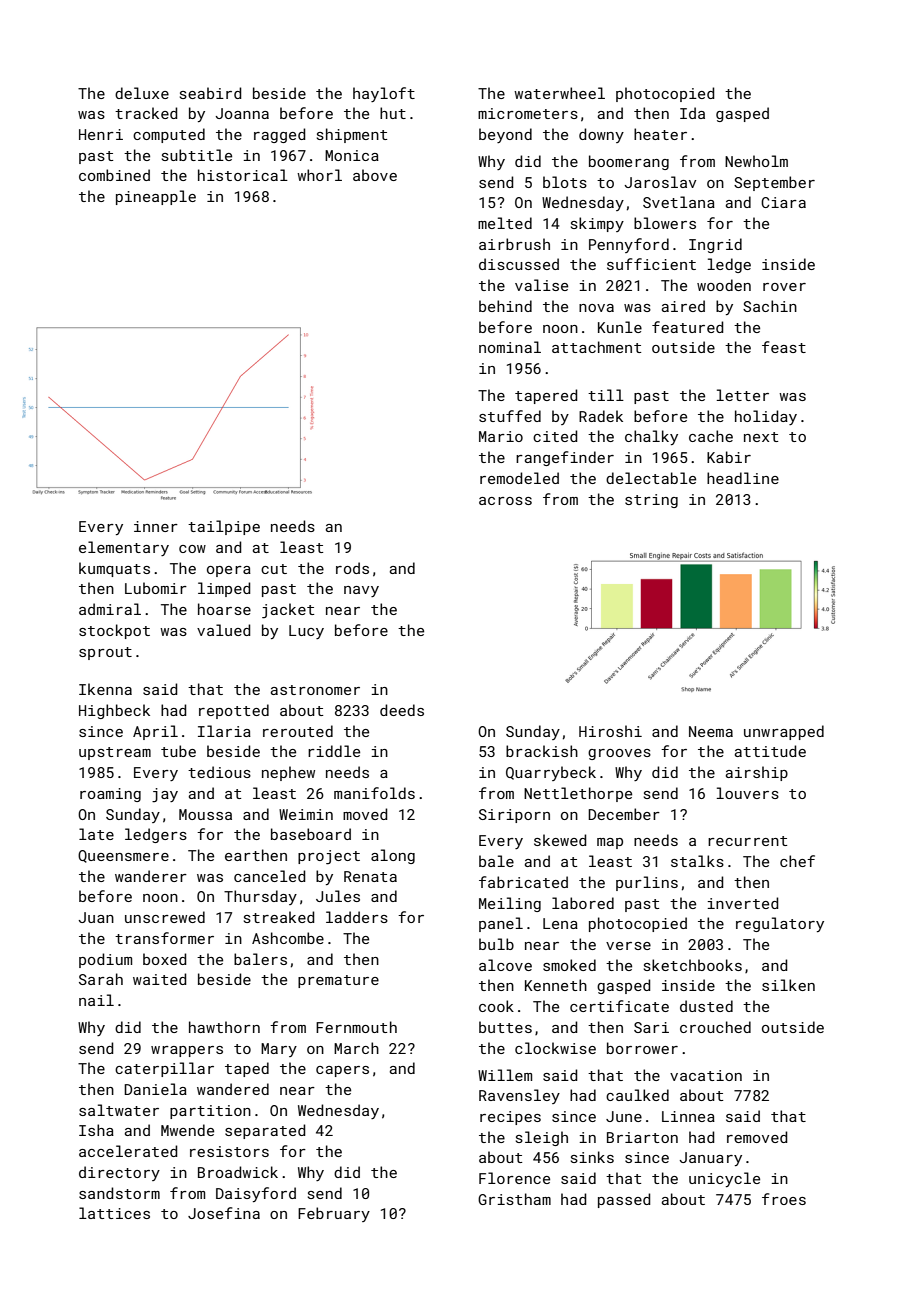 The image size is (908, 1316). Describe the element at coordinates (784, 1199) in the image. I see `froes` at that location.
